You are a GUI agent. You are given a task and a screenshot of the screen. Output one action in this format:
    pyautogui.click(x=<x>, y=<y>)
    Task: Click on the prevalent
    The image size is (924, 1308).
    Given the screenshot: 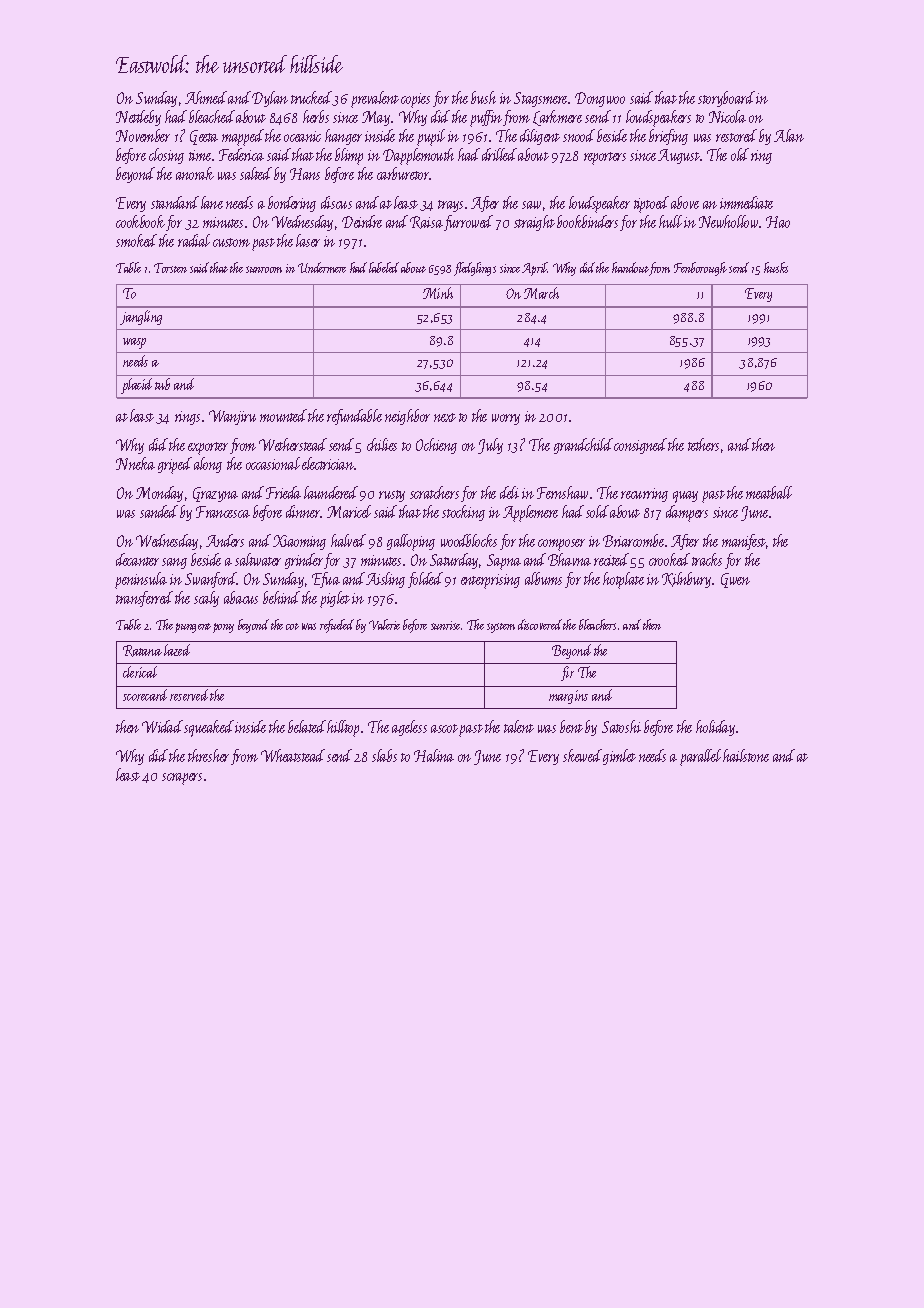 What is the action you would take?
    pyautogui.click(x=375, y=99)
